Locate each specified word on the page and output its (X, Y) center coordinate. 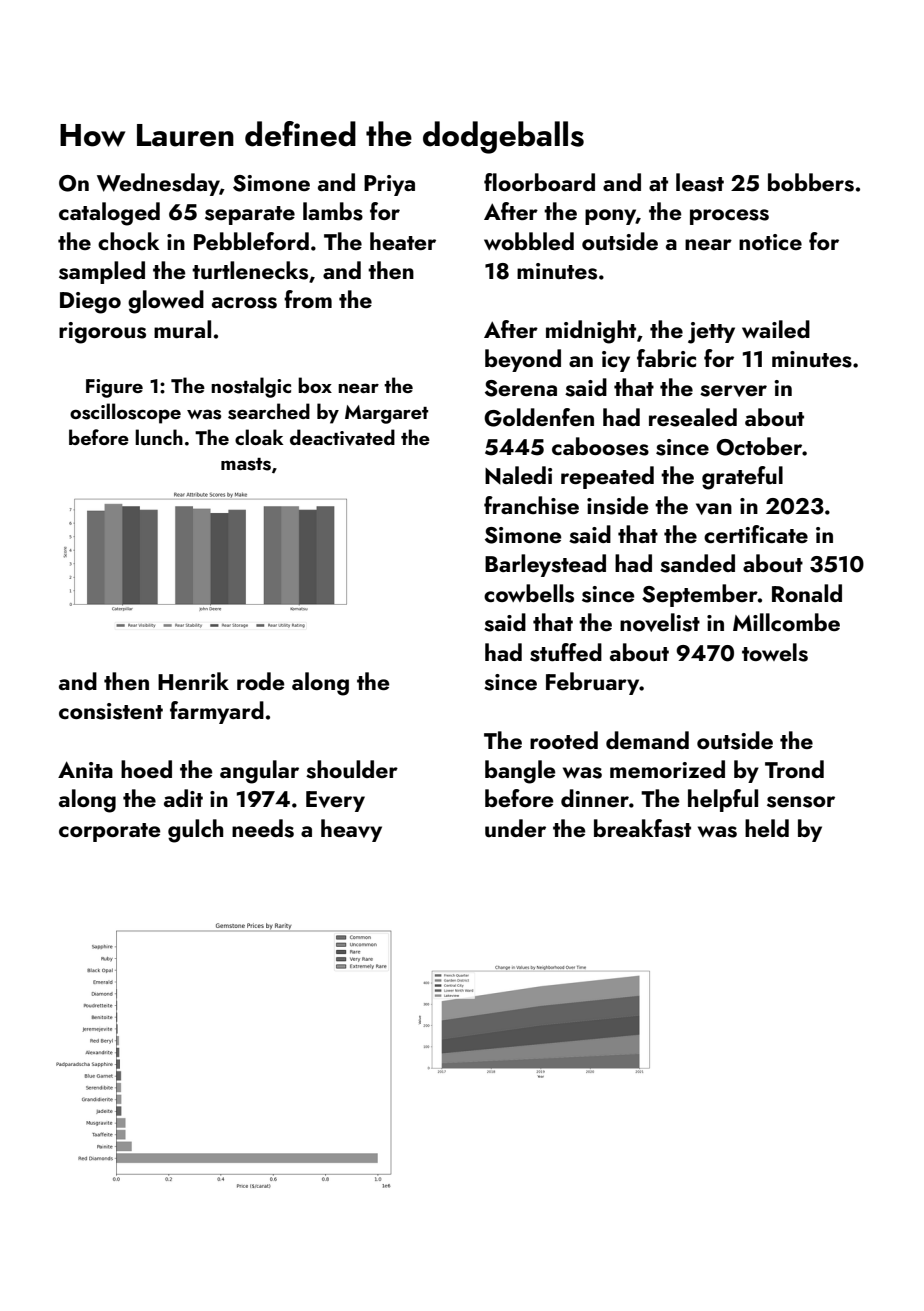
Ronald (807, 593)
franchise (531, 505)
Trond (794, 769)
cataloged (109, 214)
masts (246, 464)
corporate (109, 832)
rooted (564, 740)
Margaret (386, 414)
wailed (776, 329)
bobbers (811, 182)
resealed (693, 417)
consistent (111, 711)
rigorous (102, 333)
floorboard (539, 182)
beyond (523, 360)
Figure (114, 388)
